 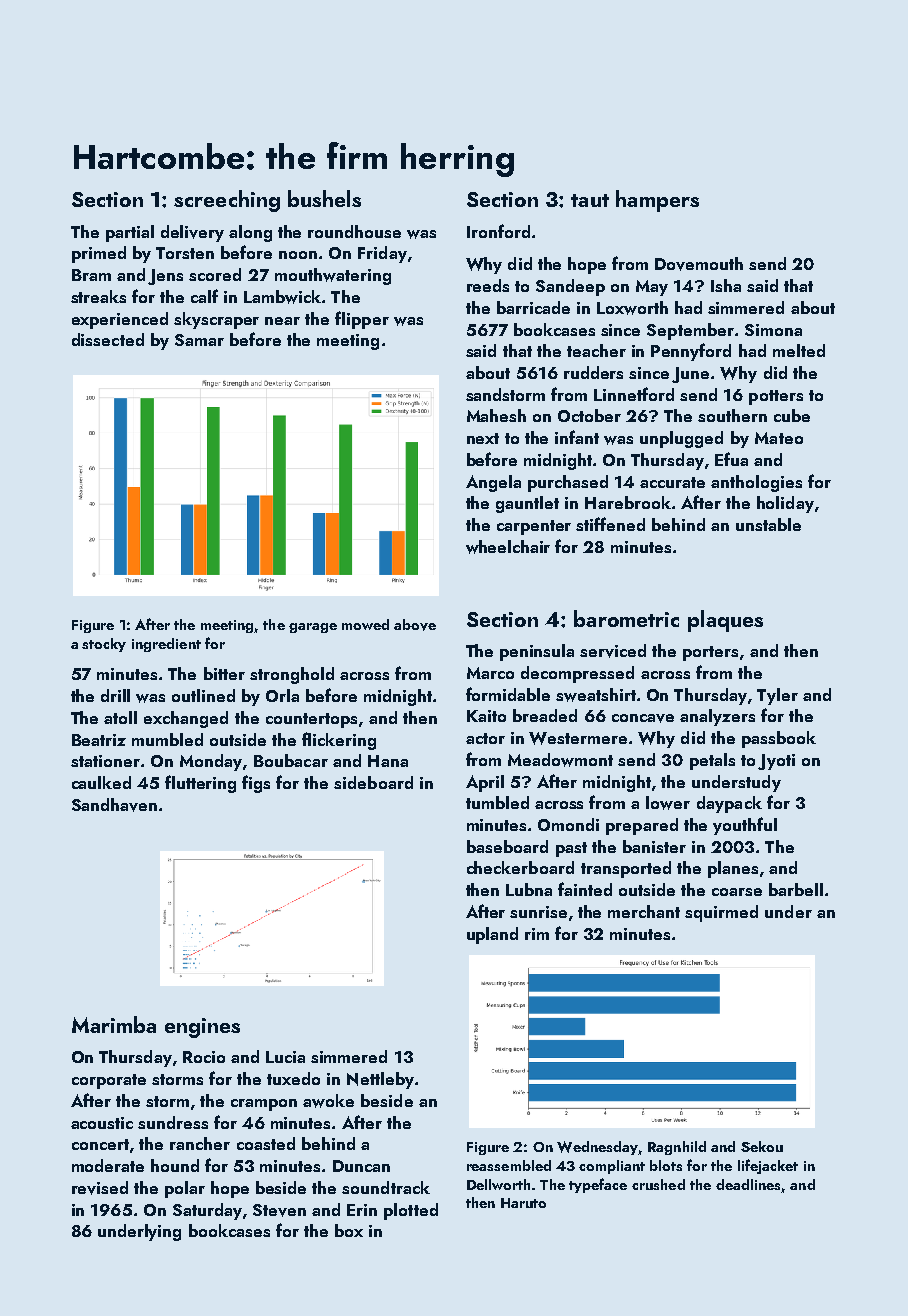 What do you see at coordinates (486, 716) in the screenshot?
I see `Kaito` at bounding box center [486, 716].
